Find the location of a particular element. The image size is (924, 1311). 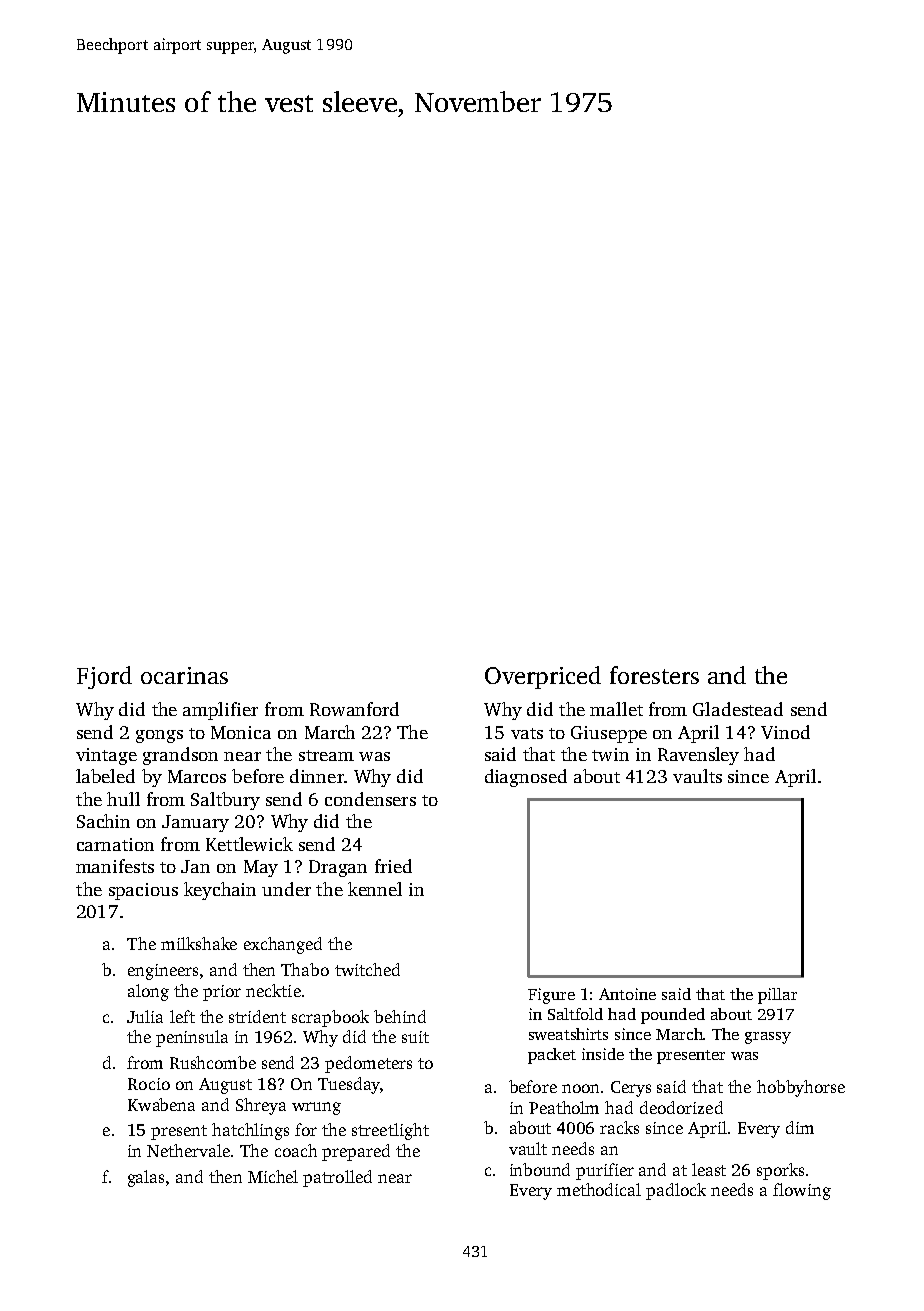

ocarinas is located at coordinates (184, 675).
